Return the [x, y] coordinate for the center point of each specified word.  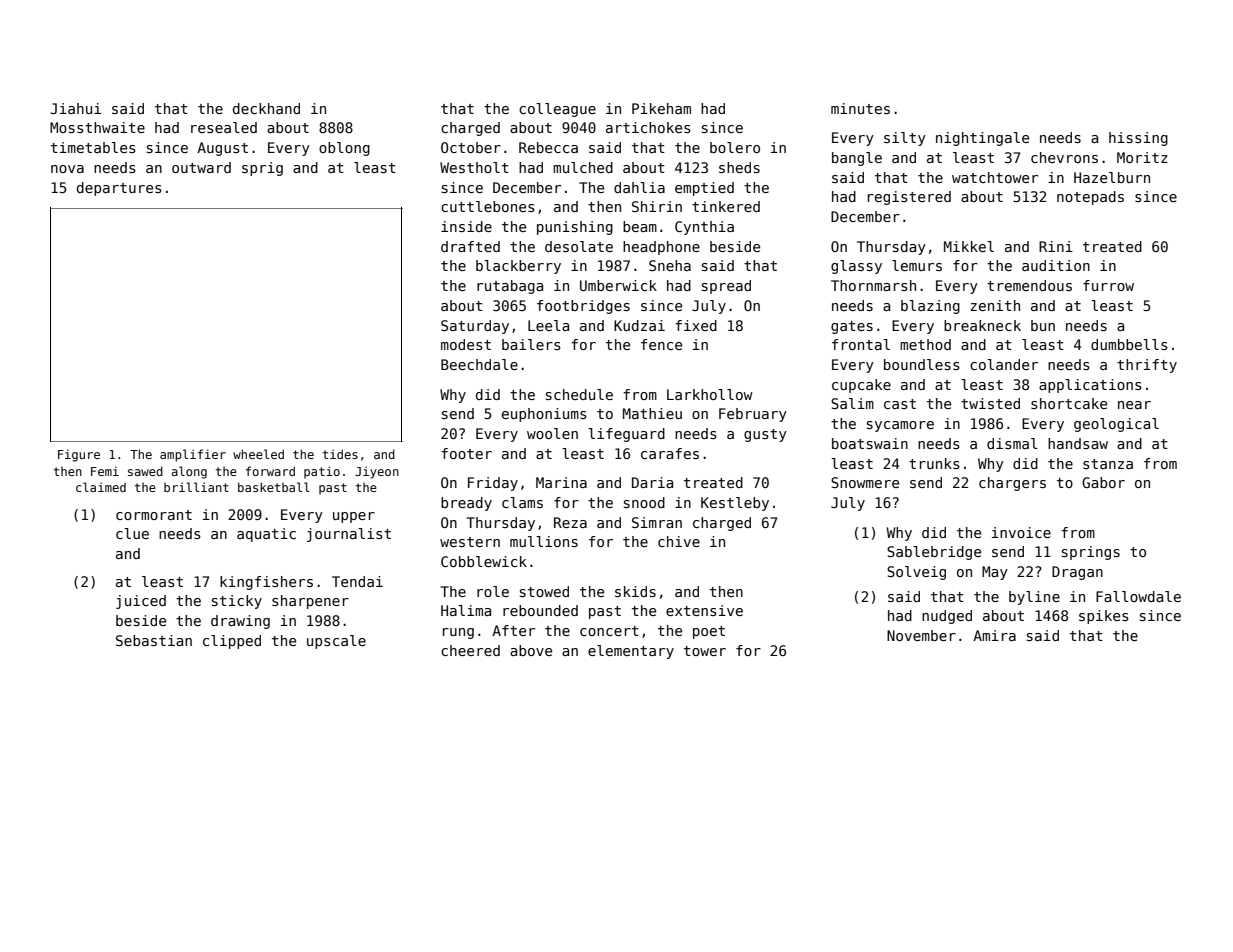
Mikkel [969, 246]
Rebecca [548, 147]
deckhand [266, 108]
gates [852, 327]
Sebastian [154, 640]
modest [466, 344]
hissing [1138, 139]
